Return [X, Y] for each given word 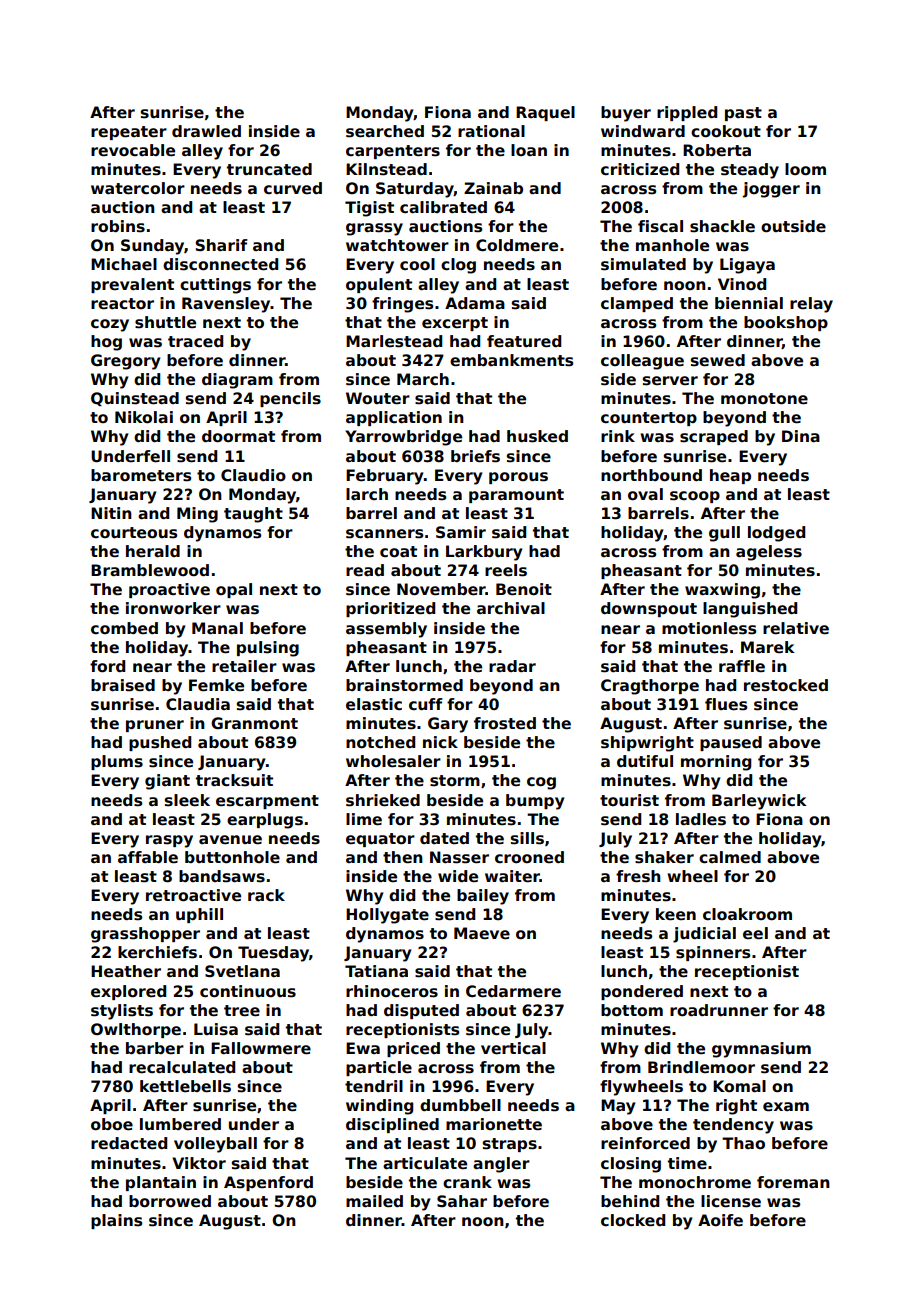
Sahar [462, 1201]
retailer [244, 666]
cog [541, 783]
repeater [129, 133]
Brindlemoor [701, 1067]
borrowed [170, 1201]
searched [385, 131]
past [743, 114]
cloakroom [747, 914]
